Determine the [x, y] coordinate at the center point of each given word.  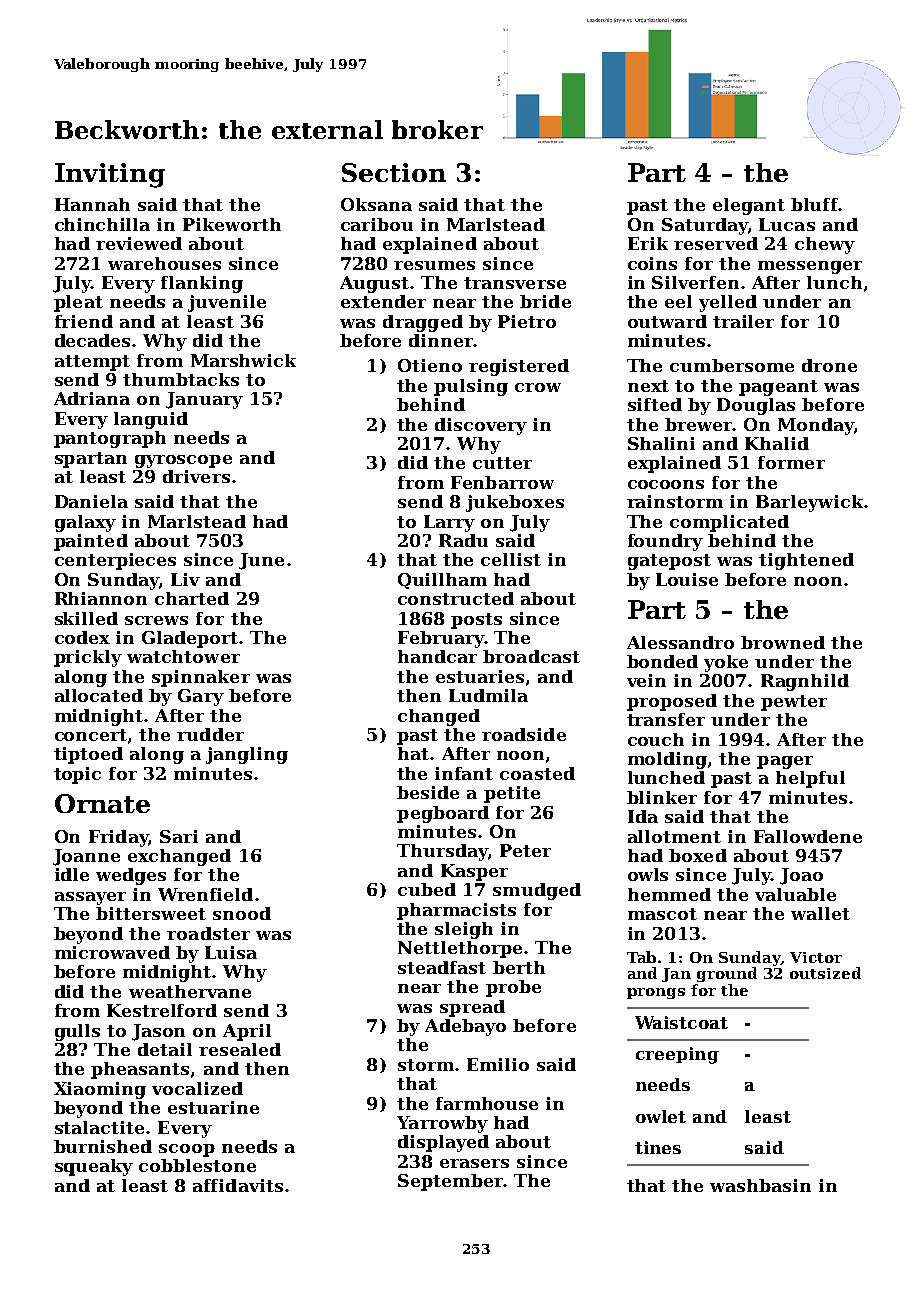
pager [785, 762]
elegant [749, 206]
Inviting [110, 175]
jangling [247, 755]
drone [829, 365]
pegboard [443, 814]
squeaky [94, 1167]
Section [394, 172]
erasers [474, 1163]
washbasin [760, 1185]
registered [519, 367]
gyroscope [183, 461]
